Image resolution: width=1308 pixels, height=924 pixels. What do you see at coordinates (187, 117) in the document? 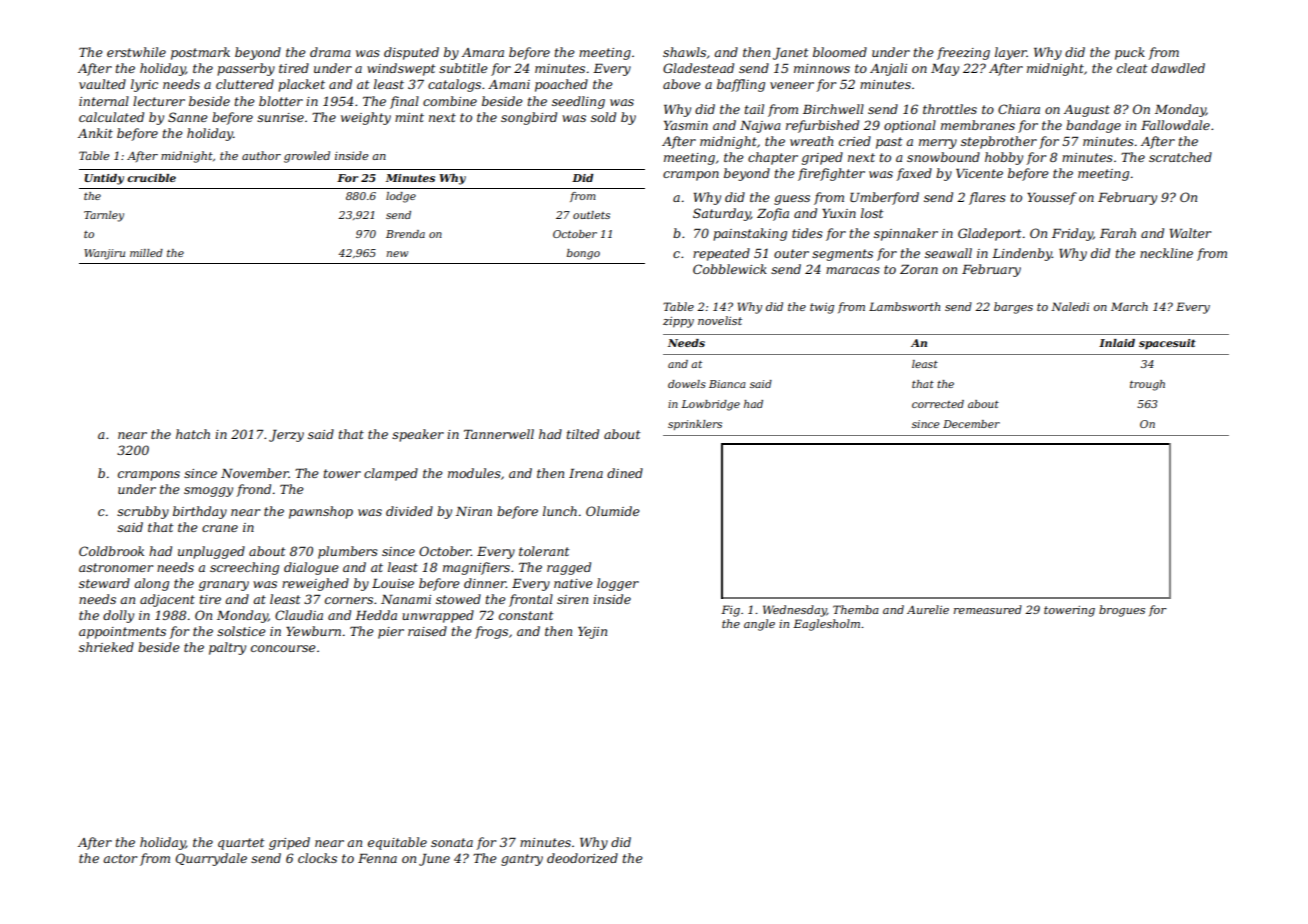
I see `Sanne` at bounding box center [187, 117].
